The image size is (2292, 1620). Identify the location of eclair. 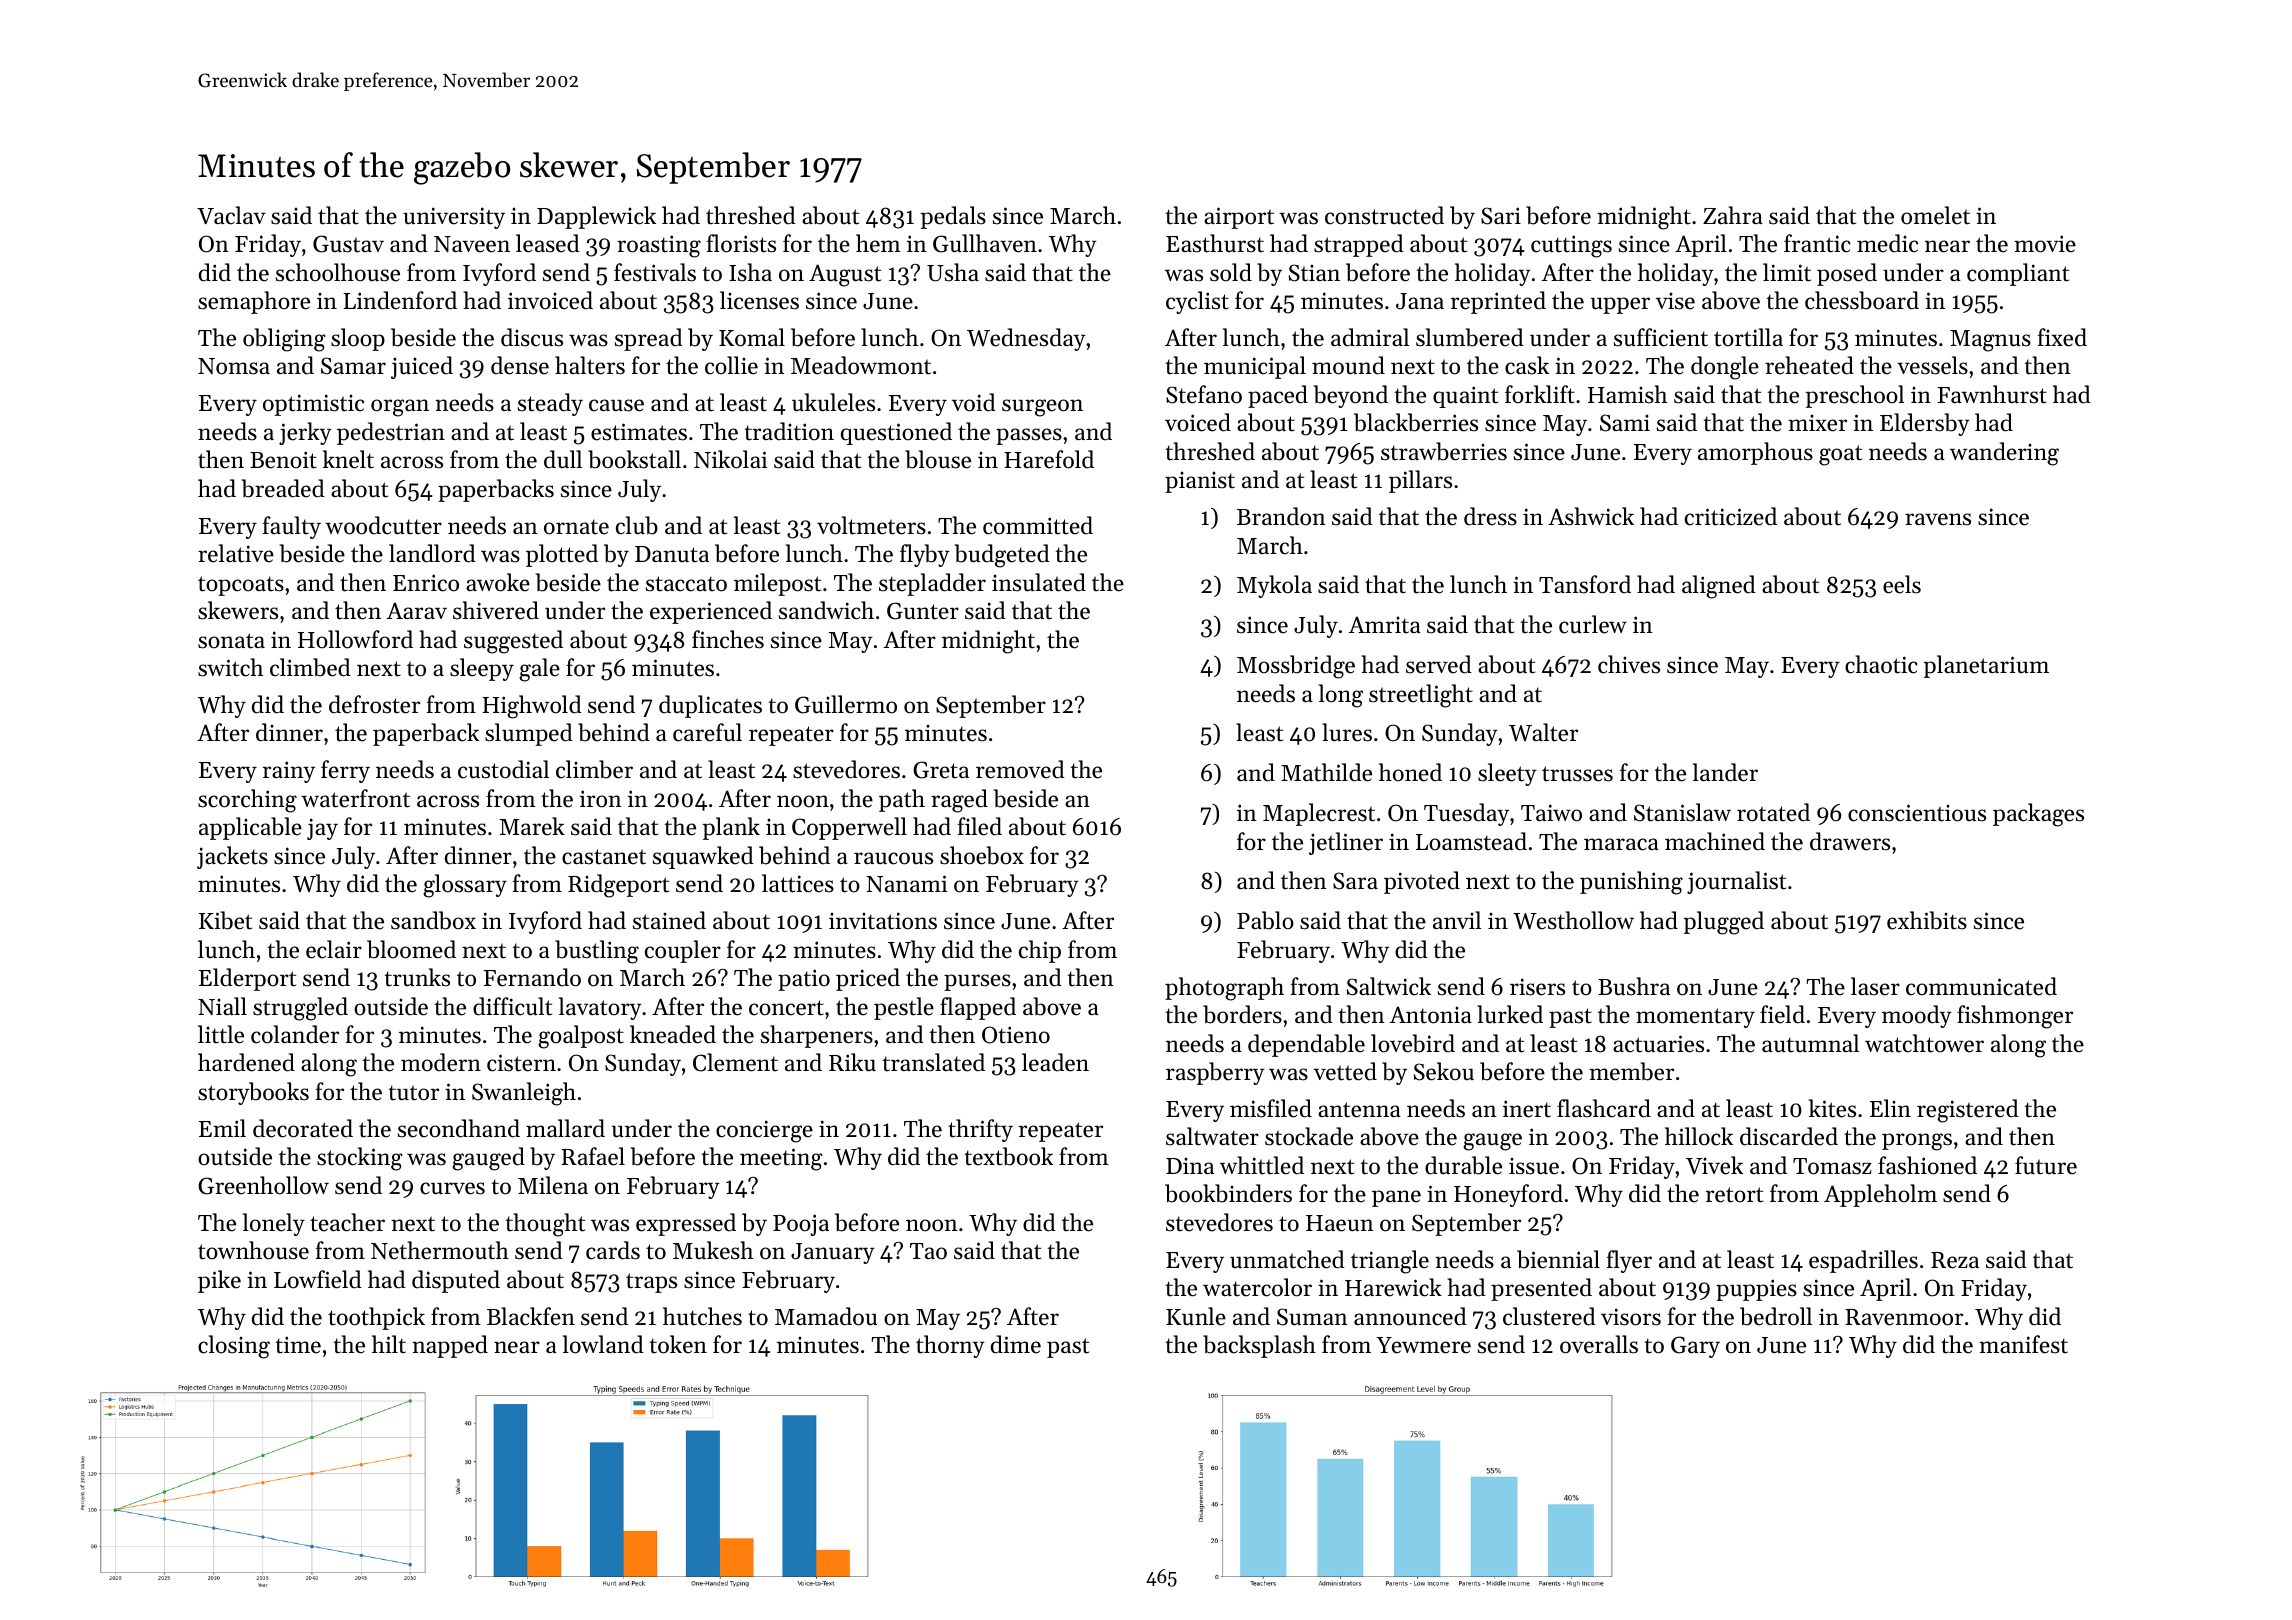
(334, 949).
